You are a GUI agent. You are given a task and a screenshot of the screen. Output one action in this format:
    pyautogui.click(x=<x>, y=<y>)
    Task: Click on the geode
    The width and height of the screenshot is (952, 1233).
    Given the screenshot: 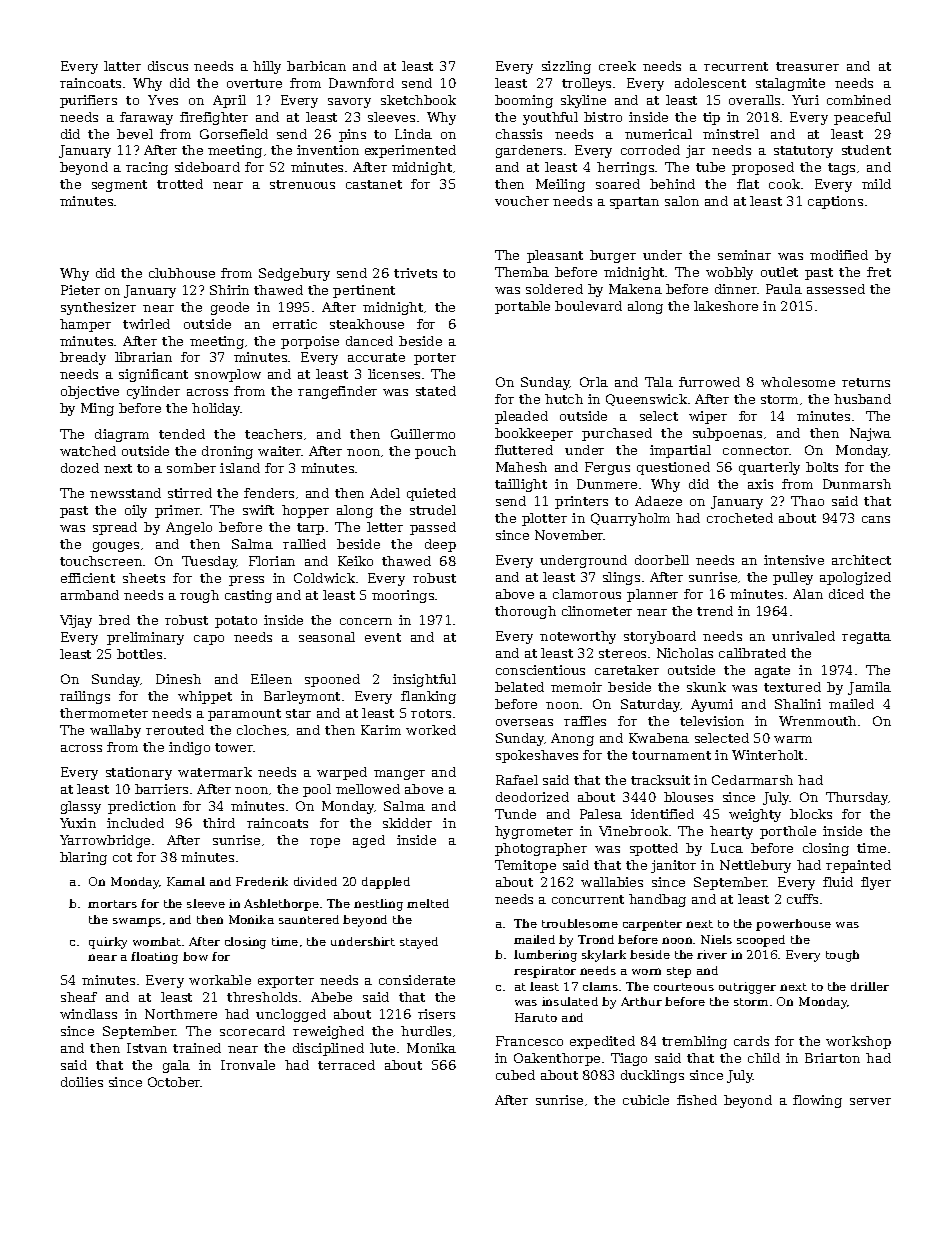 What is the action you would take?
    pyautogui.click(x=230, y=308)
